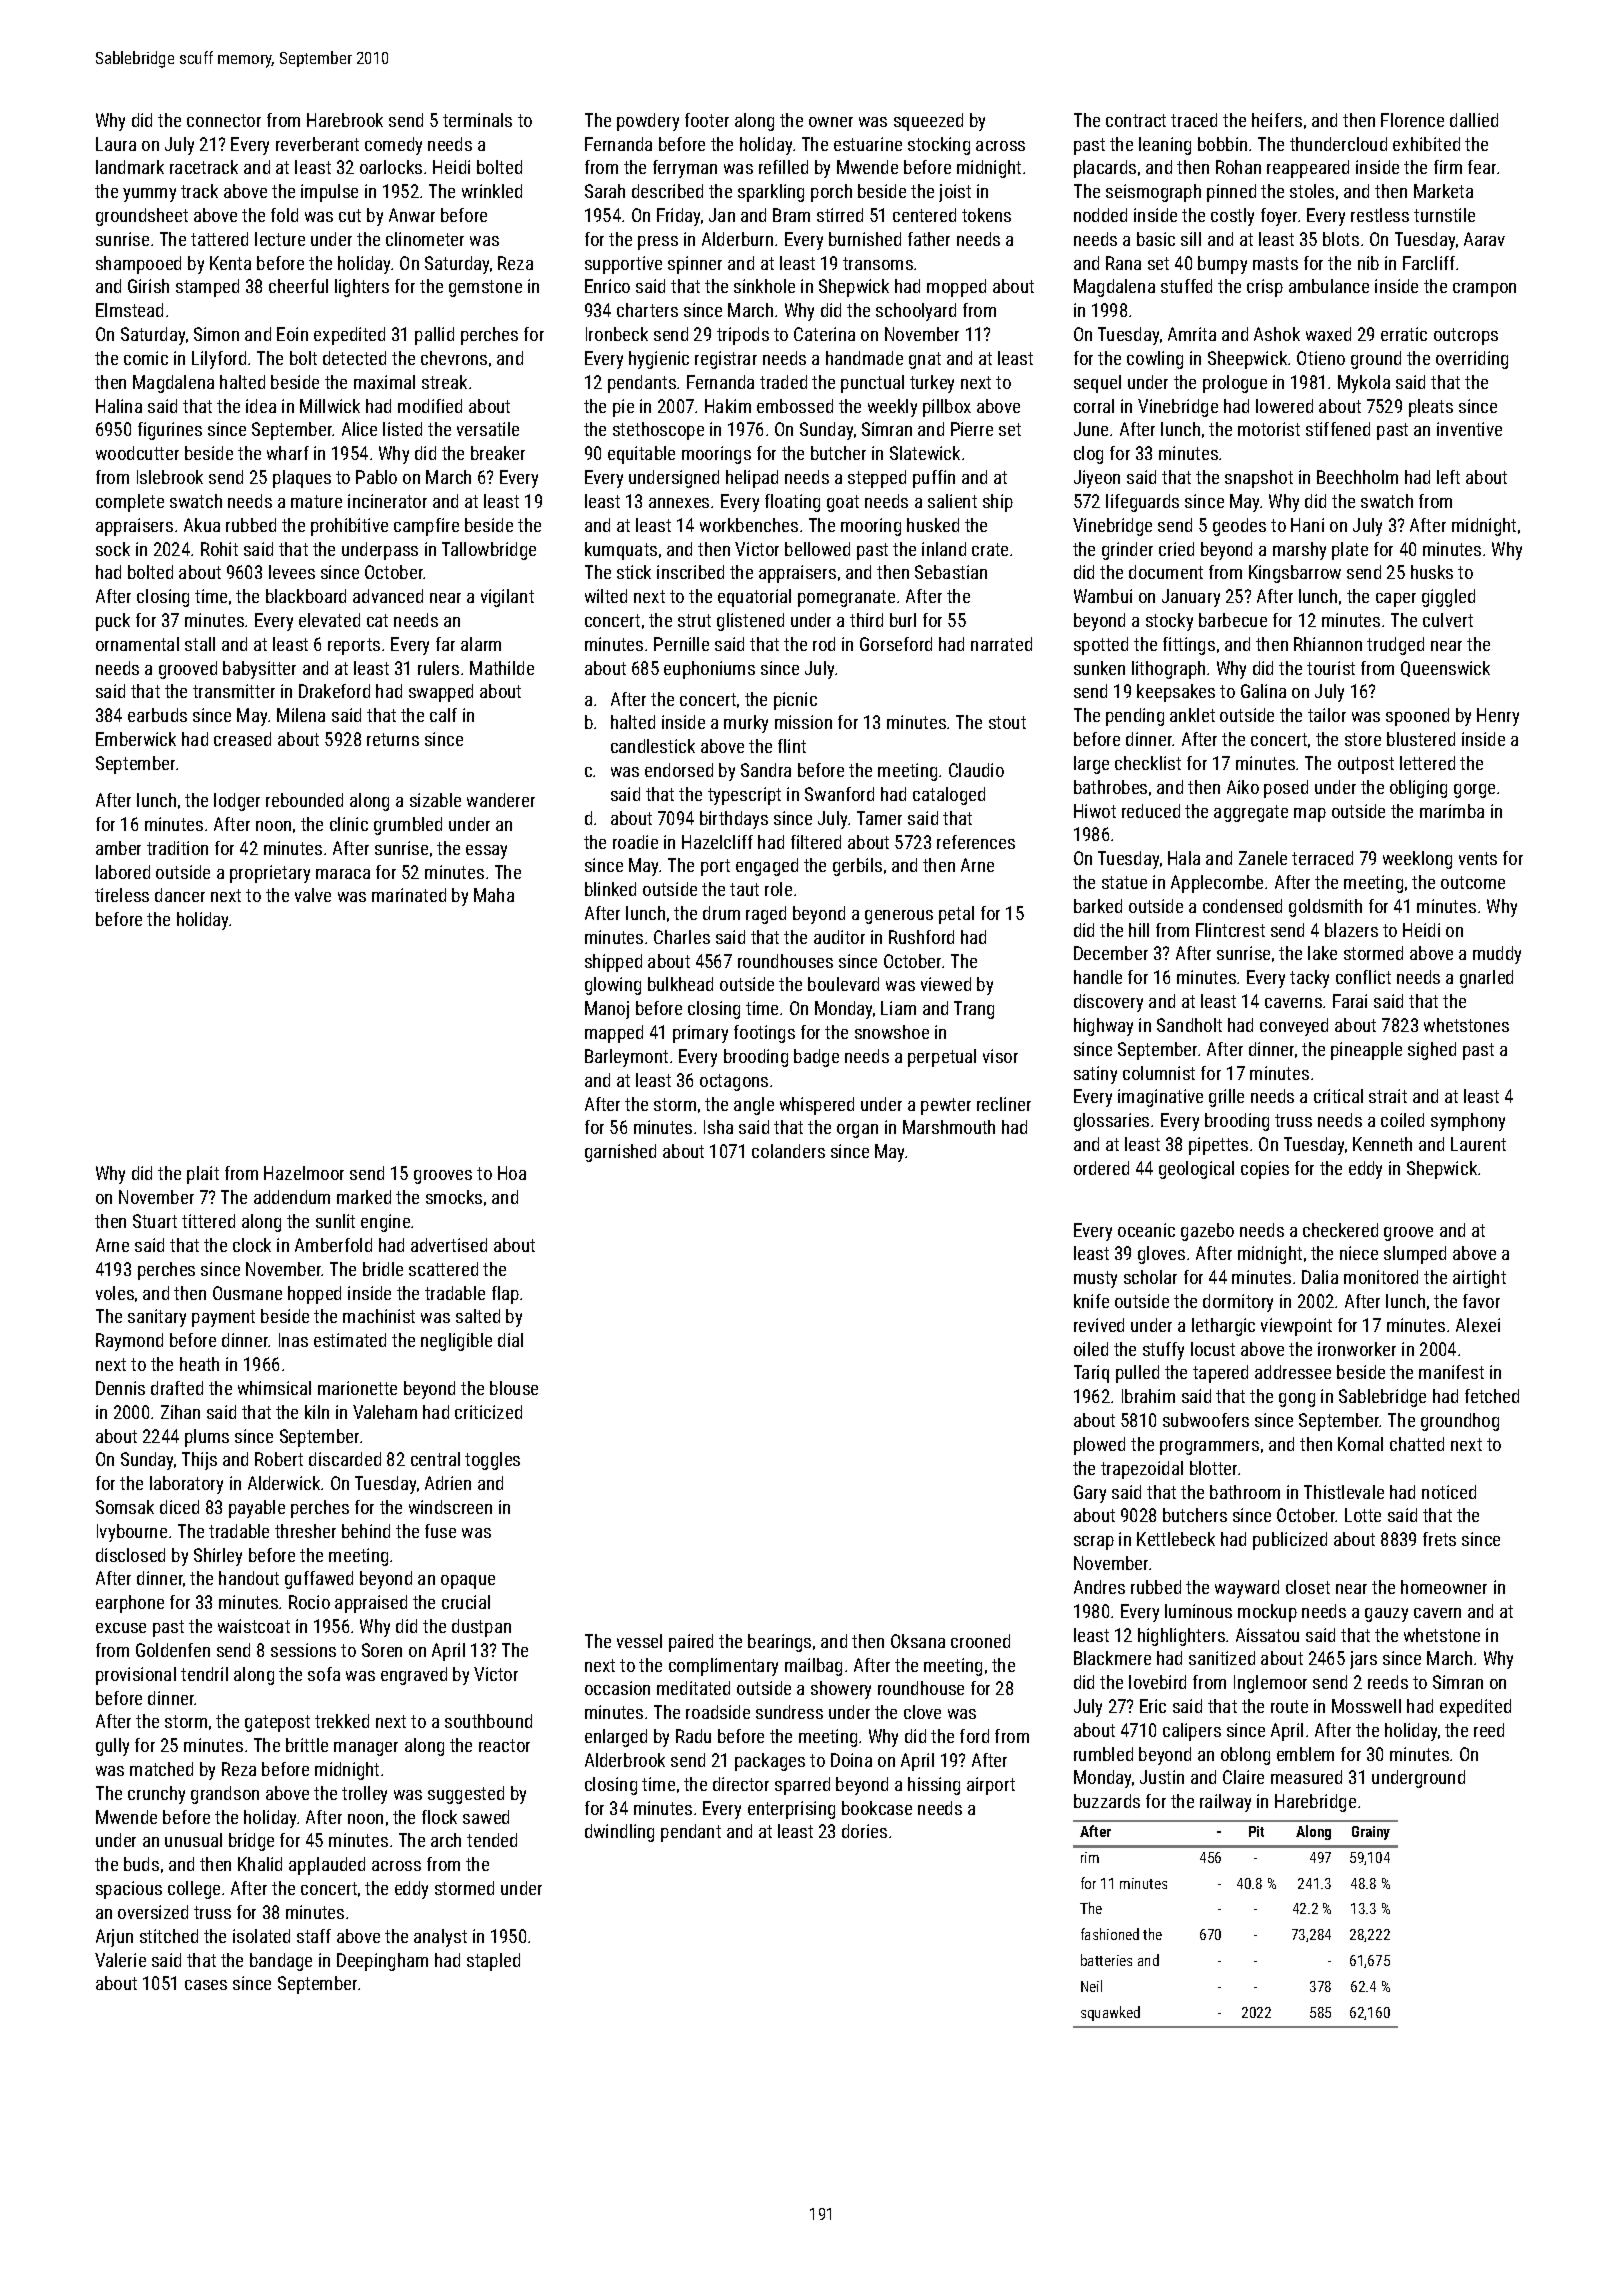  Describe the element at coordinates (393, 739) in the screenshot. I see `returns` at that location.
